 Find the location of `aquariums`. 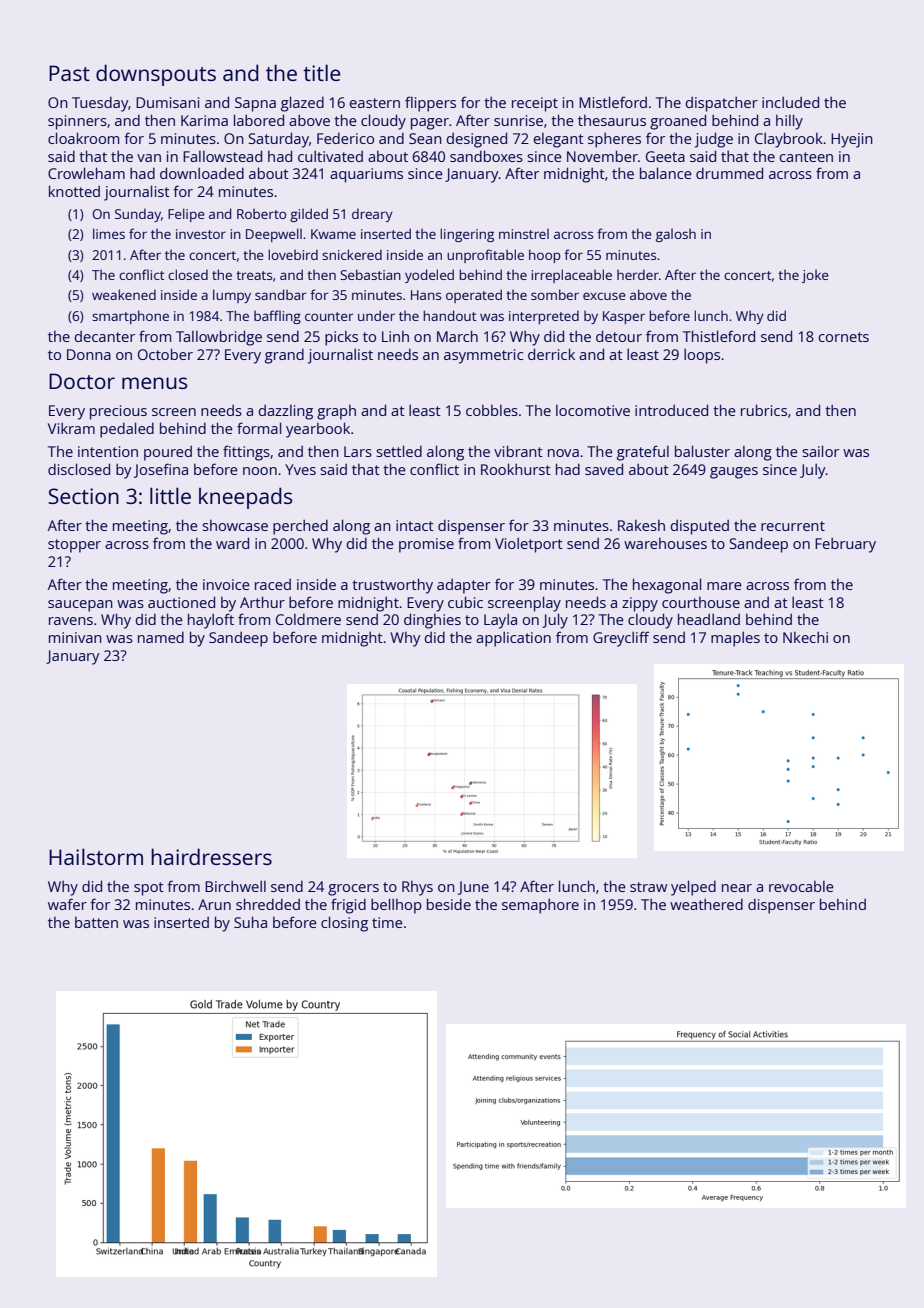

aquariums is located at coordinates (366, 175).
